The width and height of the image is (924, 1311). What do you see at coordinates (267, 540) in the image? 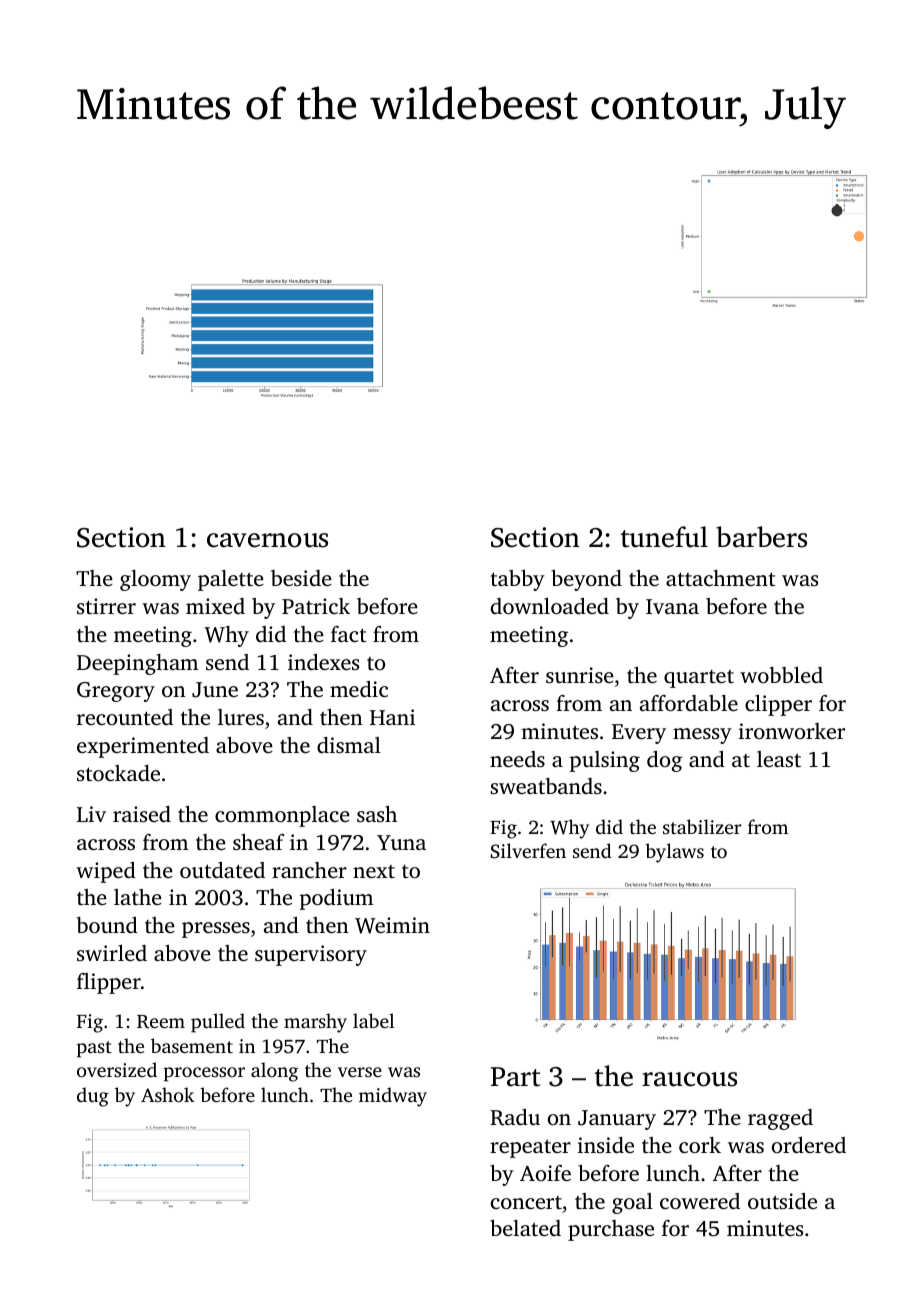
I see `cavernous` at bounding box center [267, 540].
